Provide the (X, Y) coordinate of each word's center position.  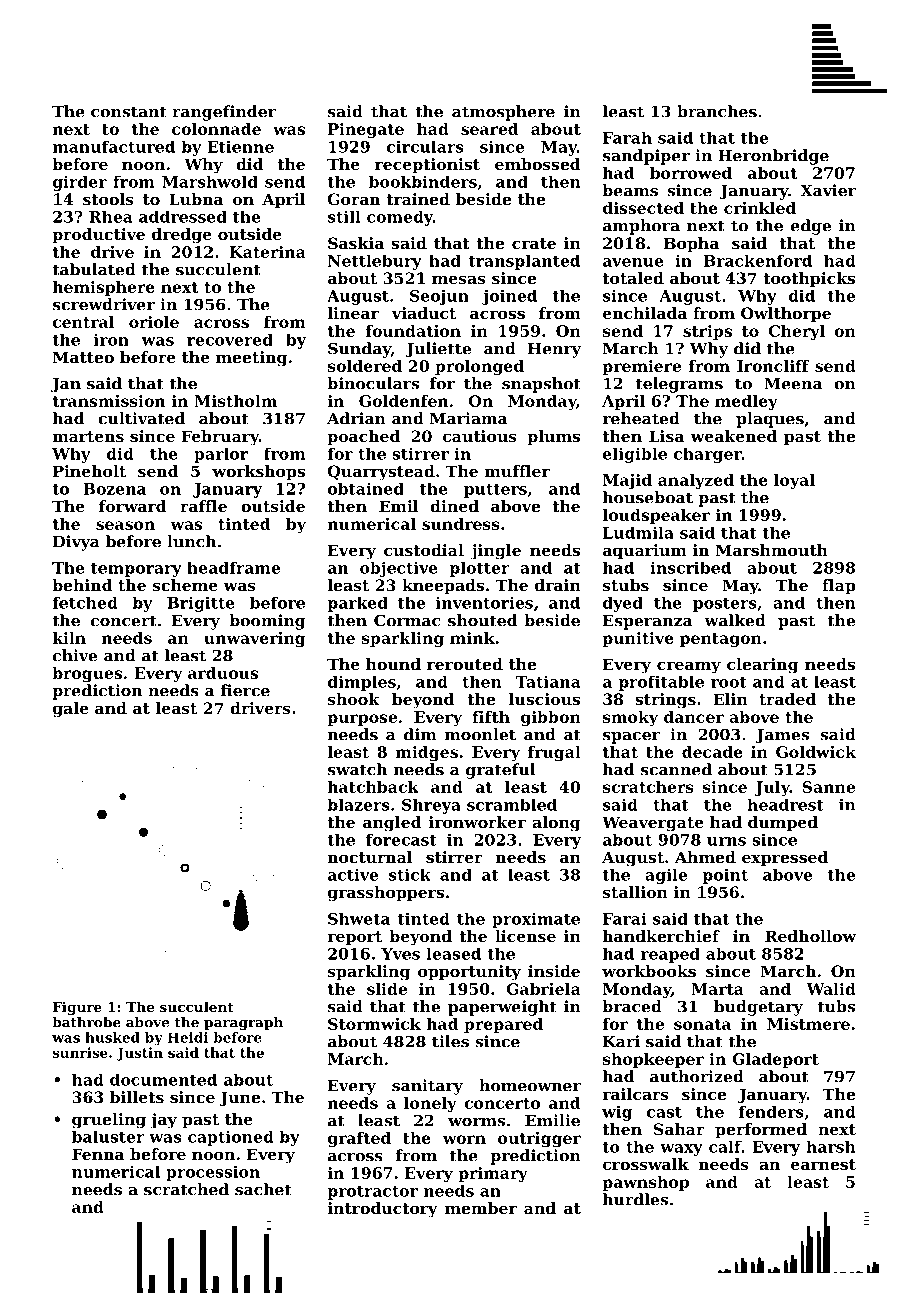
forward (133, 506)
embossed (538, 164)
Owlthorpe (786, 315)
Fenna (98, 1154)
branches (717, 111)
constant (129, 112)
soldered (365, 366)
